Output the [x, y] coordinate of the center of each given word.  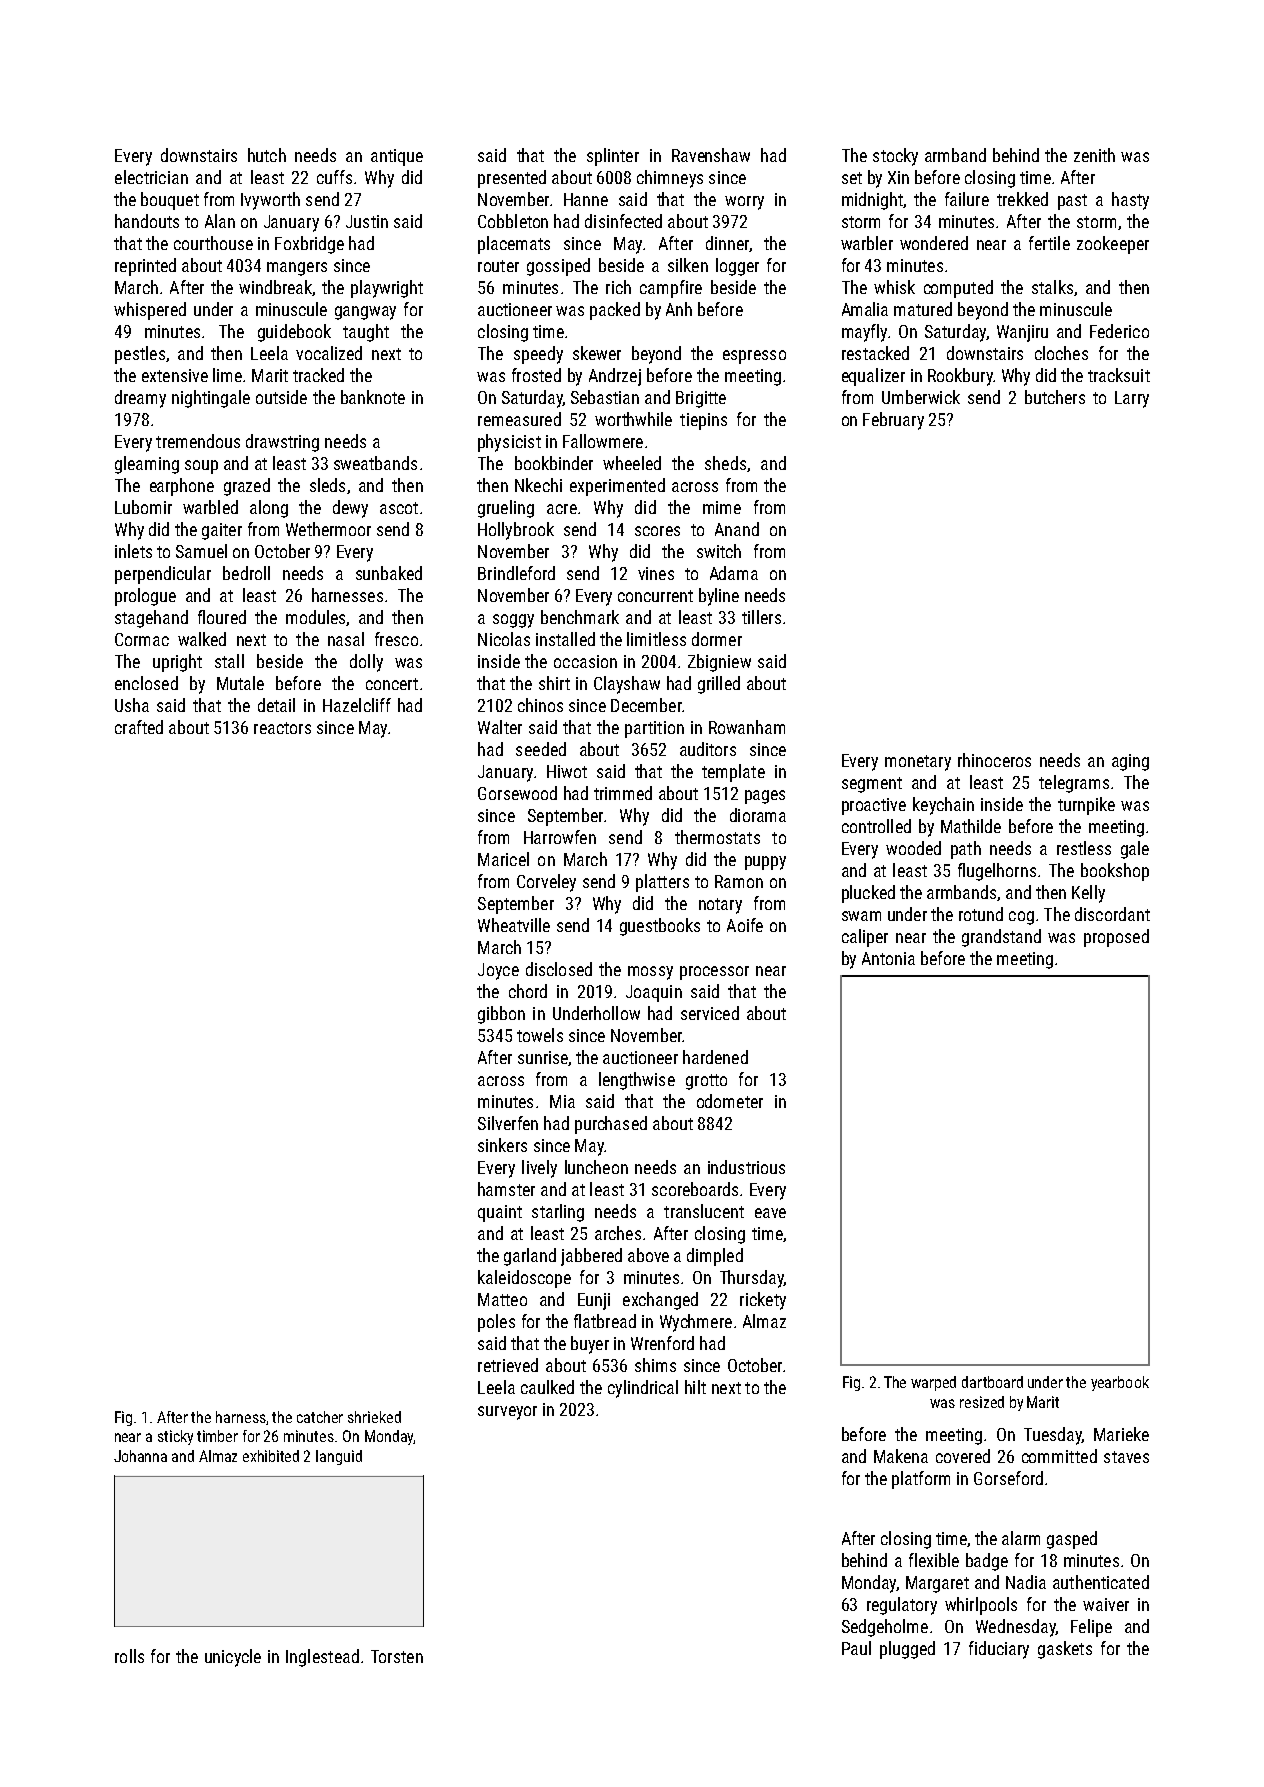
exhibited [271, 1456]
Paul [856, 1648]
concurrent [655, 596]
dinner [727, 243]
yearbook [1120, 1383]
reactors [282, 728]
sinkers [502, 1145]
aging [1130, 762]
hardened [715, 1057]
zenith [1094, 155]
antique [397, 157]
